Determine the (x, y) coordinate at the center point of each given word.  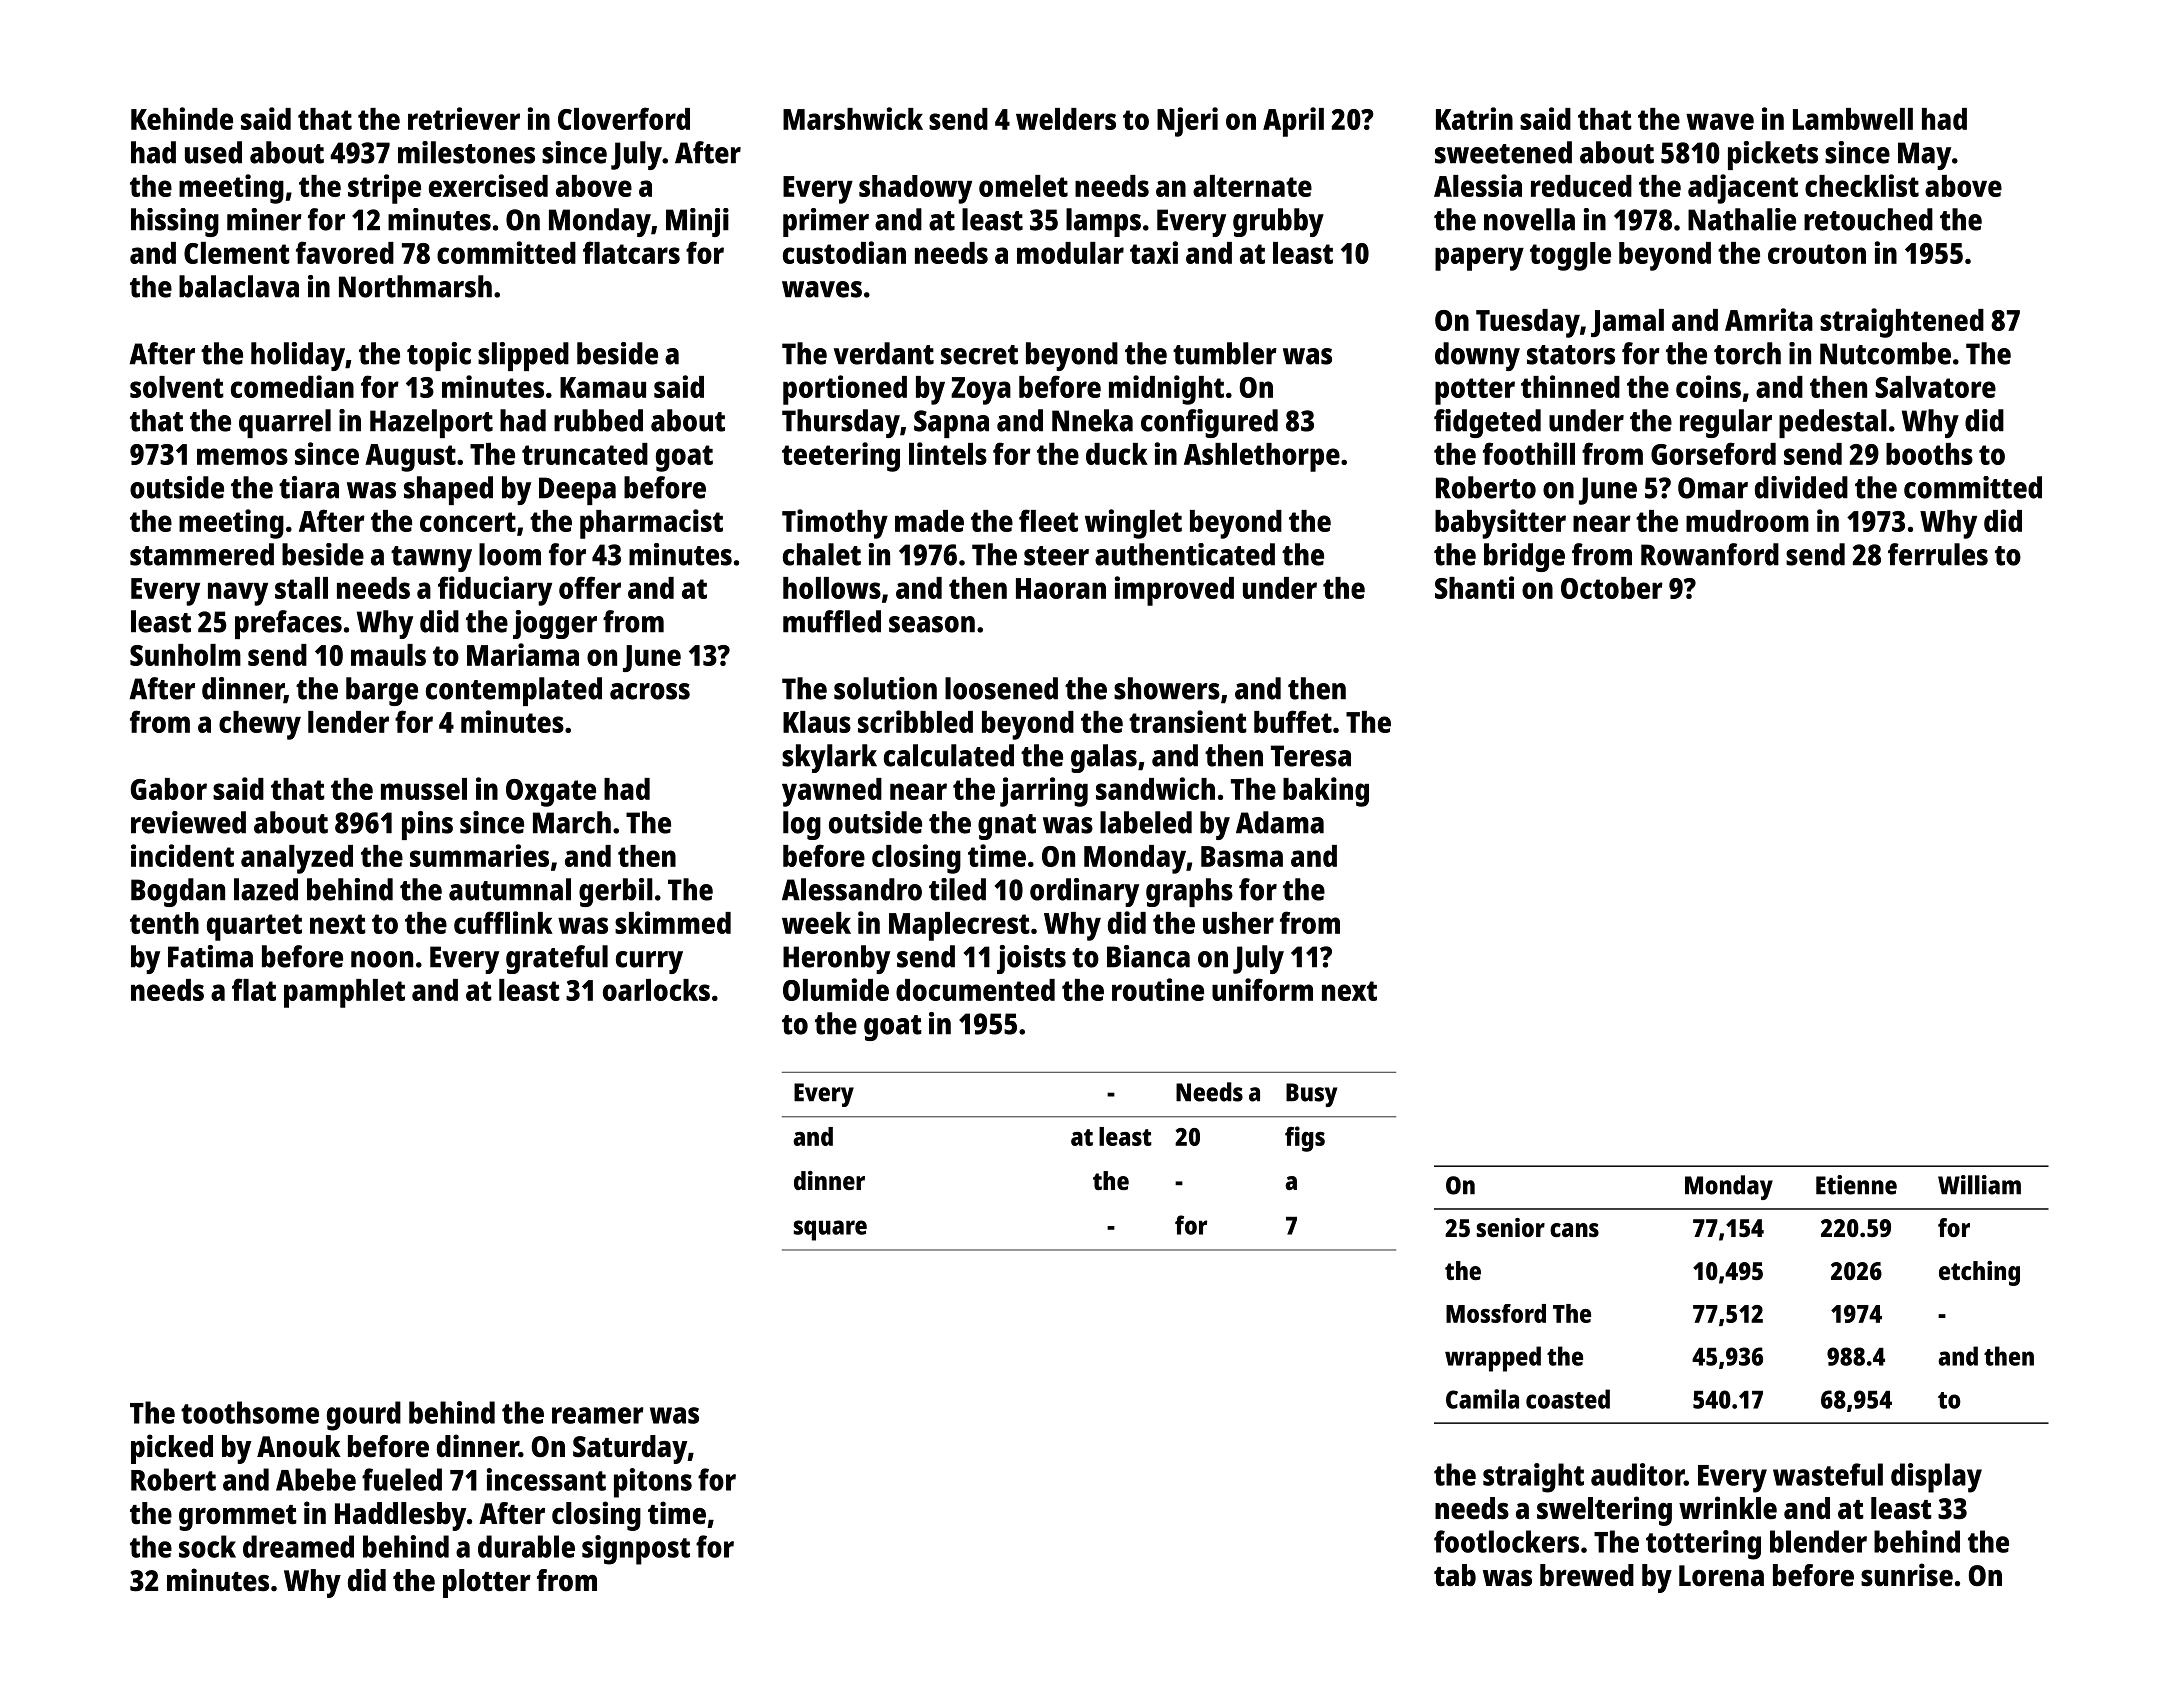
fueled (402, 1479)
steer (1056, 556)
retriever (464, 118)
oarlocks (656, 990)
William (1979, 1185)
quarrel (285, 423)
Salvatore (1935, 387)
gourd (364, 1416)
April (1293, 122)
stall (301, 588)
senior (1511, 1227)
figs (1305, 1139)
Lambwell (1853, 119)
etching (1979, 1273)
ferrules (1938, 554)
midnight (1166, 390)
